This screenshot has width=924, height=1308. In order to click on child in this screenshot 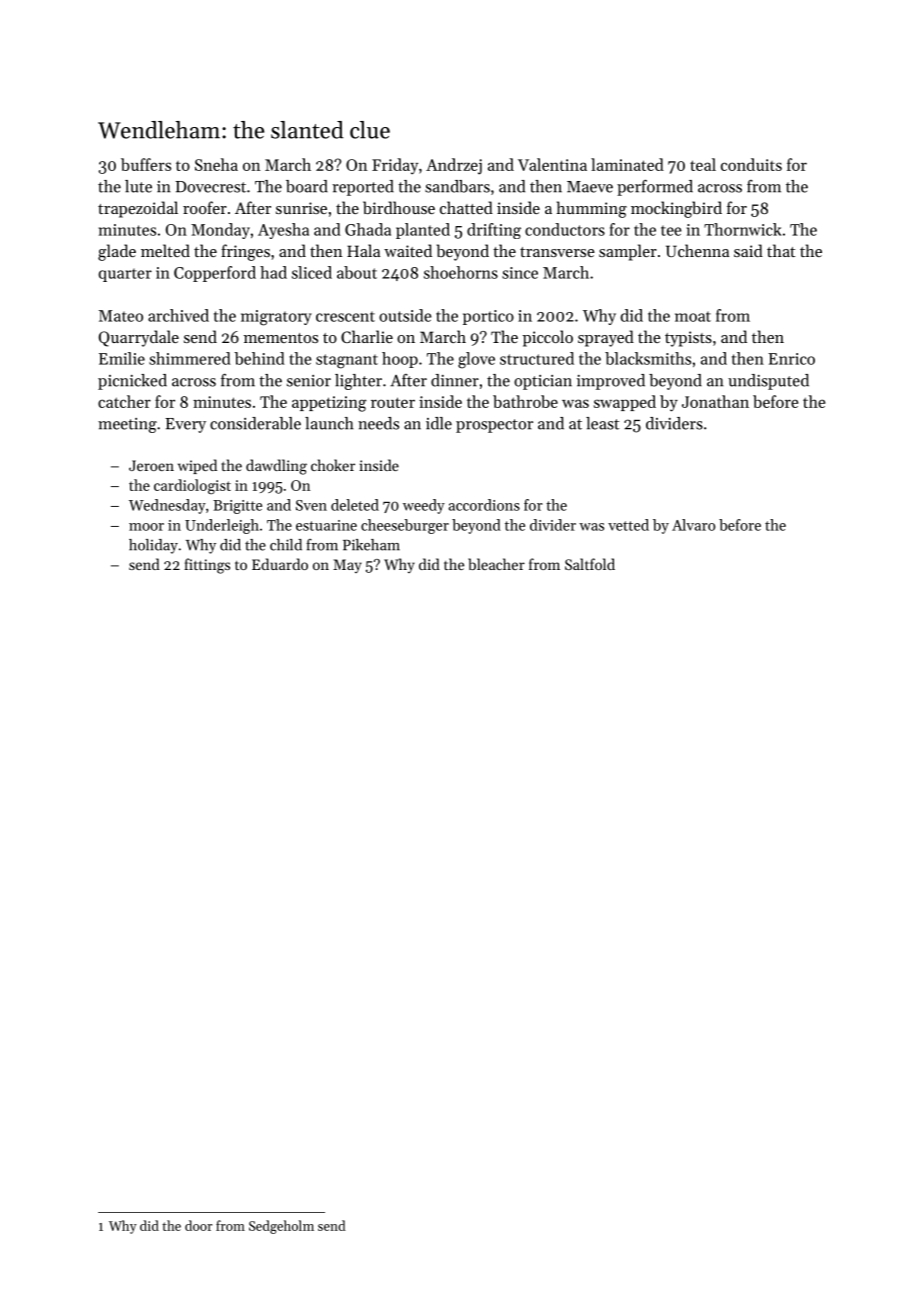, I will do `click(286, 545)`.
